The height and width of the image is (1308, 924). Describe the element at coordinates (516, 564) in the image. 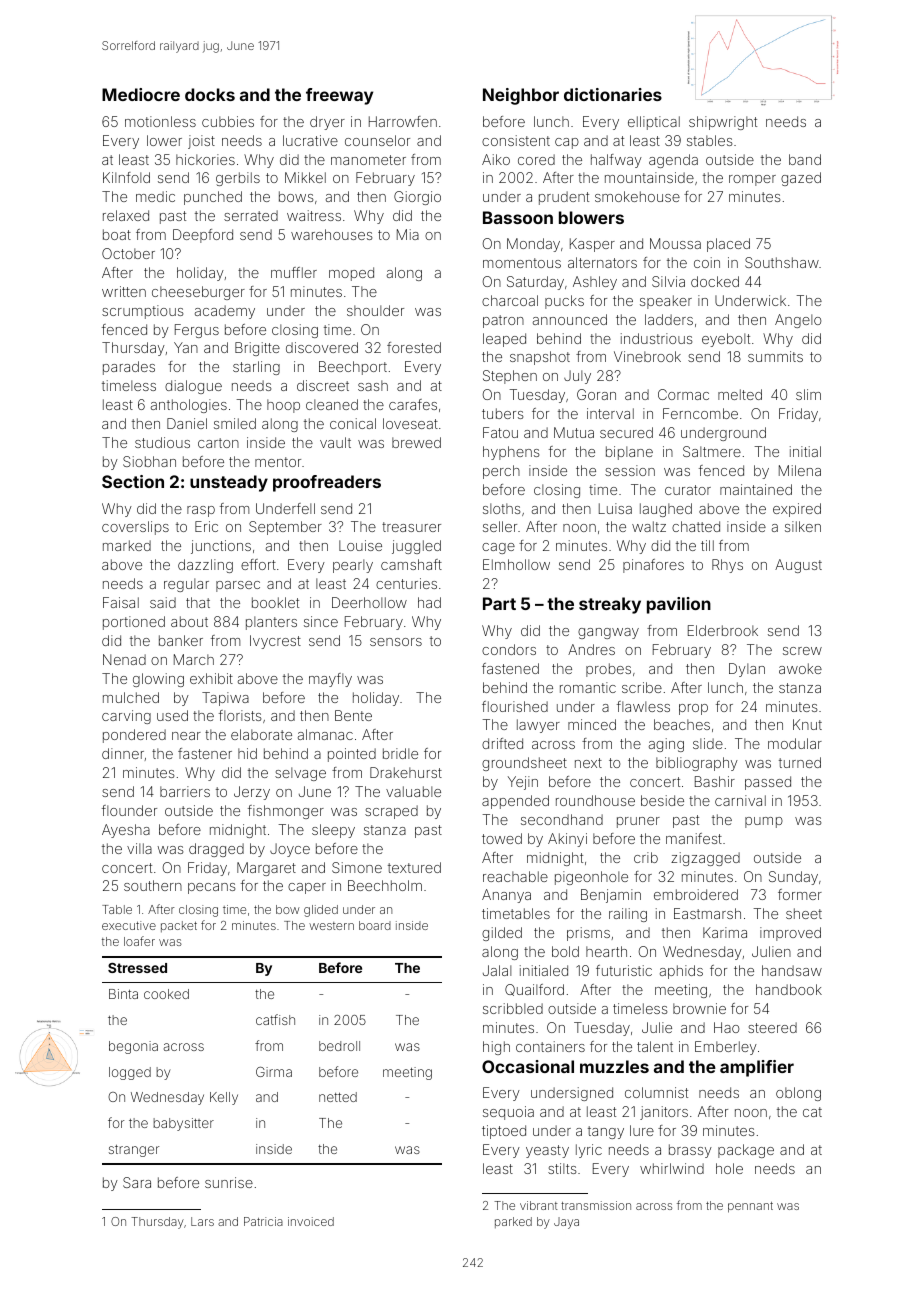

I see `Elmhollow` at that location.
